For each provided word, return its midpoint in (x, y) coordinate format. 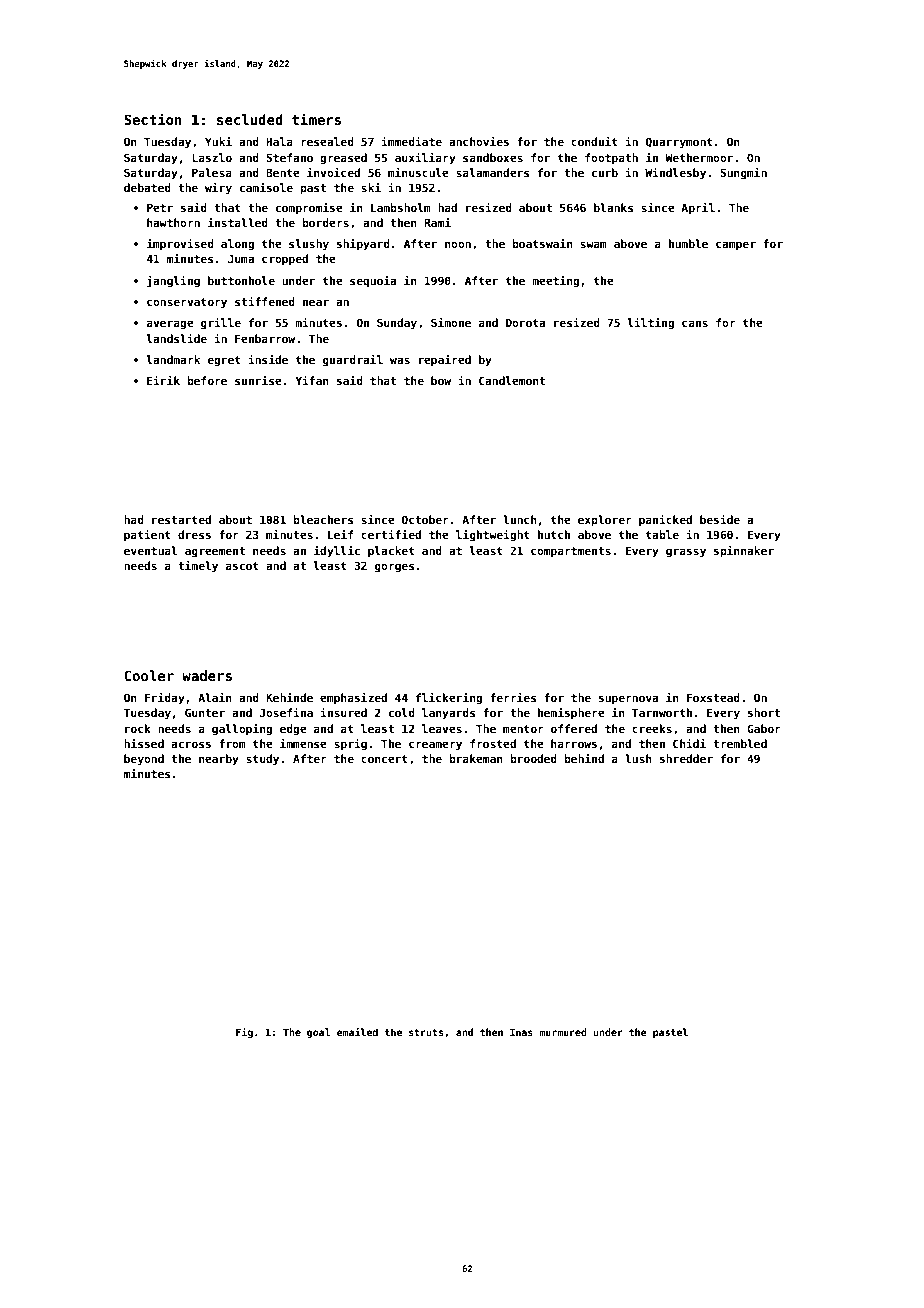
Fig (244, 1033)
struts (426, 1032)
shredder (686, 758)
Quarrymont (679, 143)
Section (153, 119)
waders (207, 675)
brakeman (476, 758)
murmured (563, 1032)
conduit (594, 141)
